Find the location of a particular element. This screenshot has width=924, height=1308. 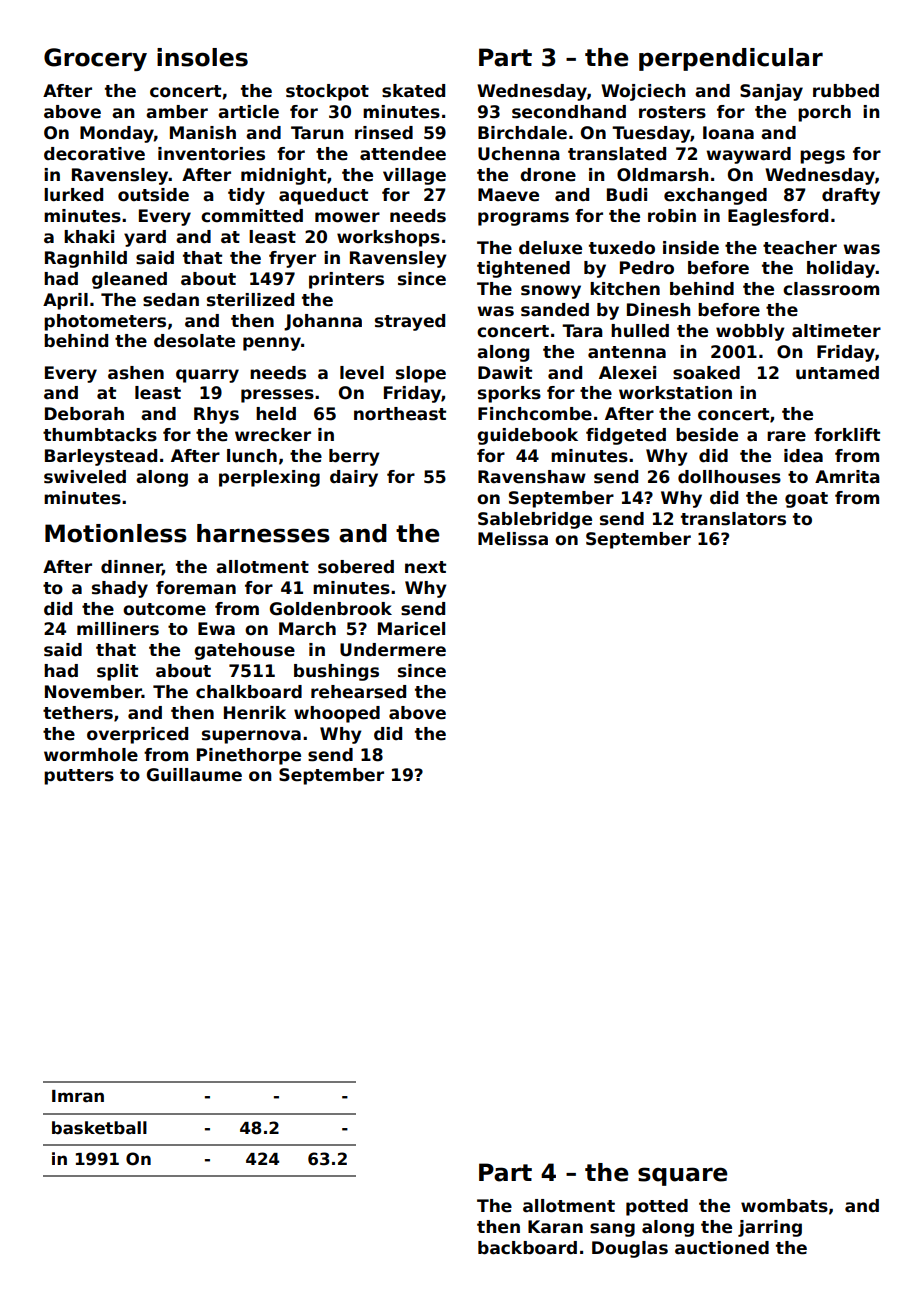

basketball is located at coordinates (99, 1128).
